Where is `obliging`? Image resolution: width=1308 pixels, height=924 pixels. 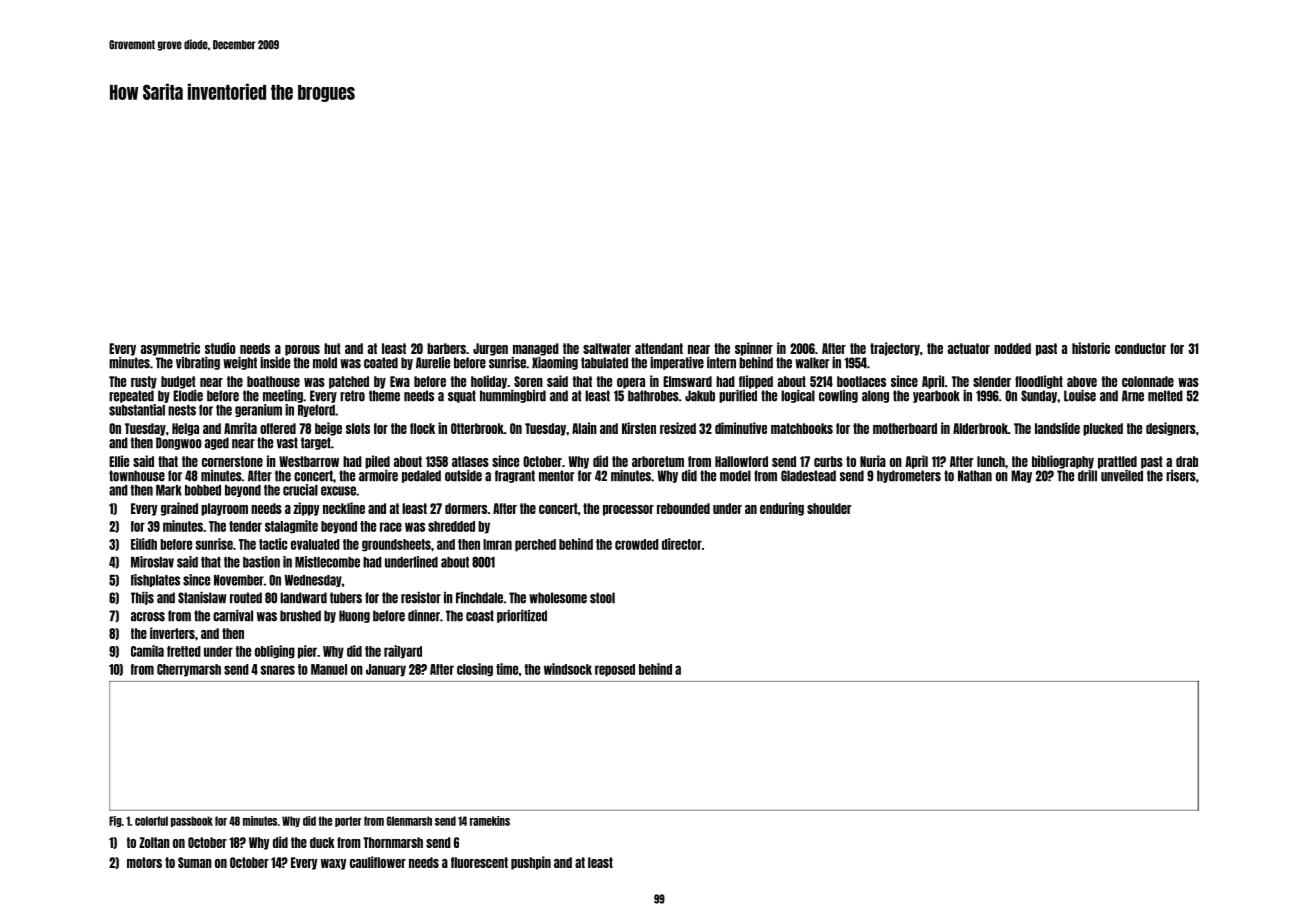 obliging is located at coordinates (275, 652).
